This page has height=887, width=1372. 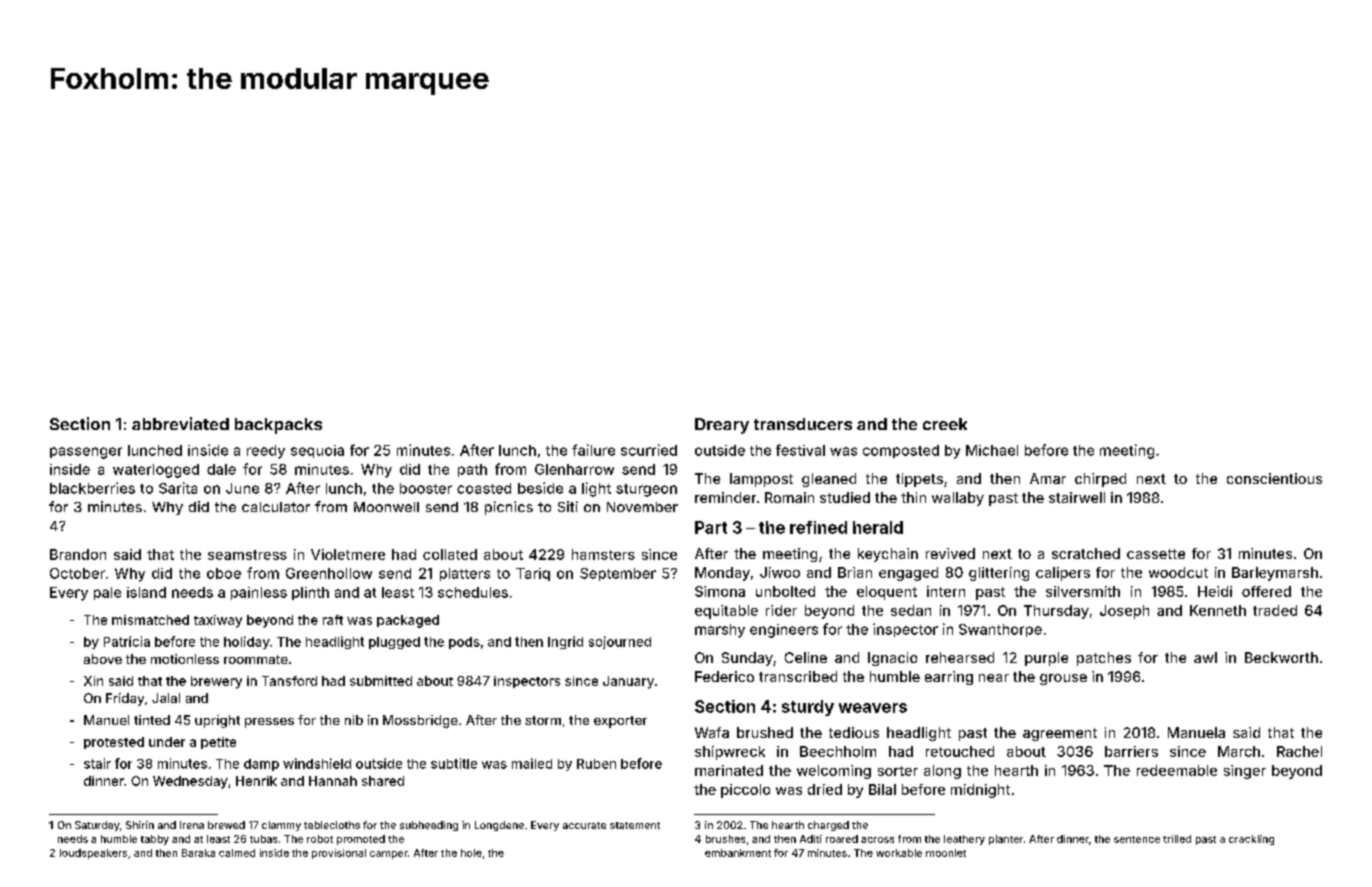 What do you see at coordinates (946, 853) in the page?
I see `moonlet` at bounding box center [946, 853].
